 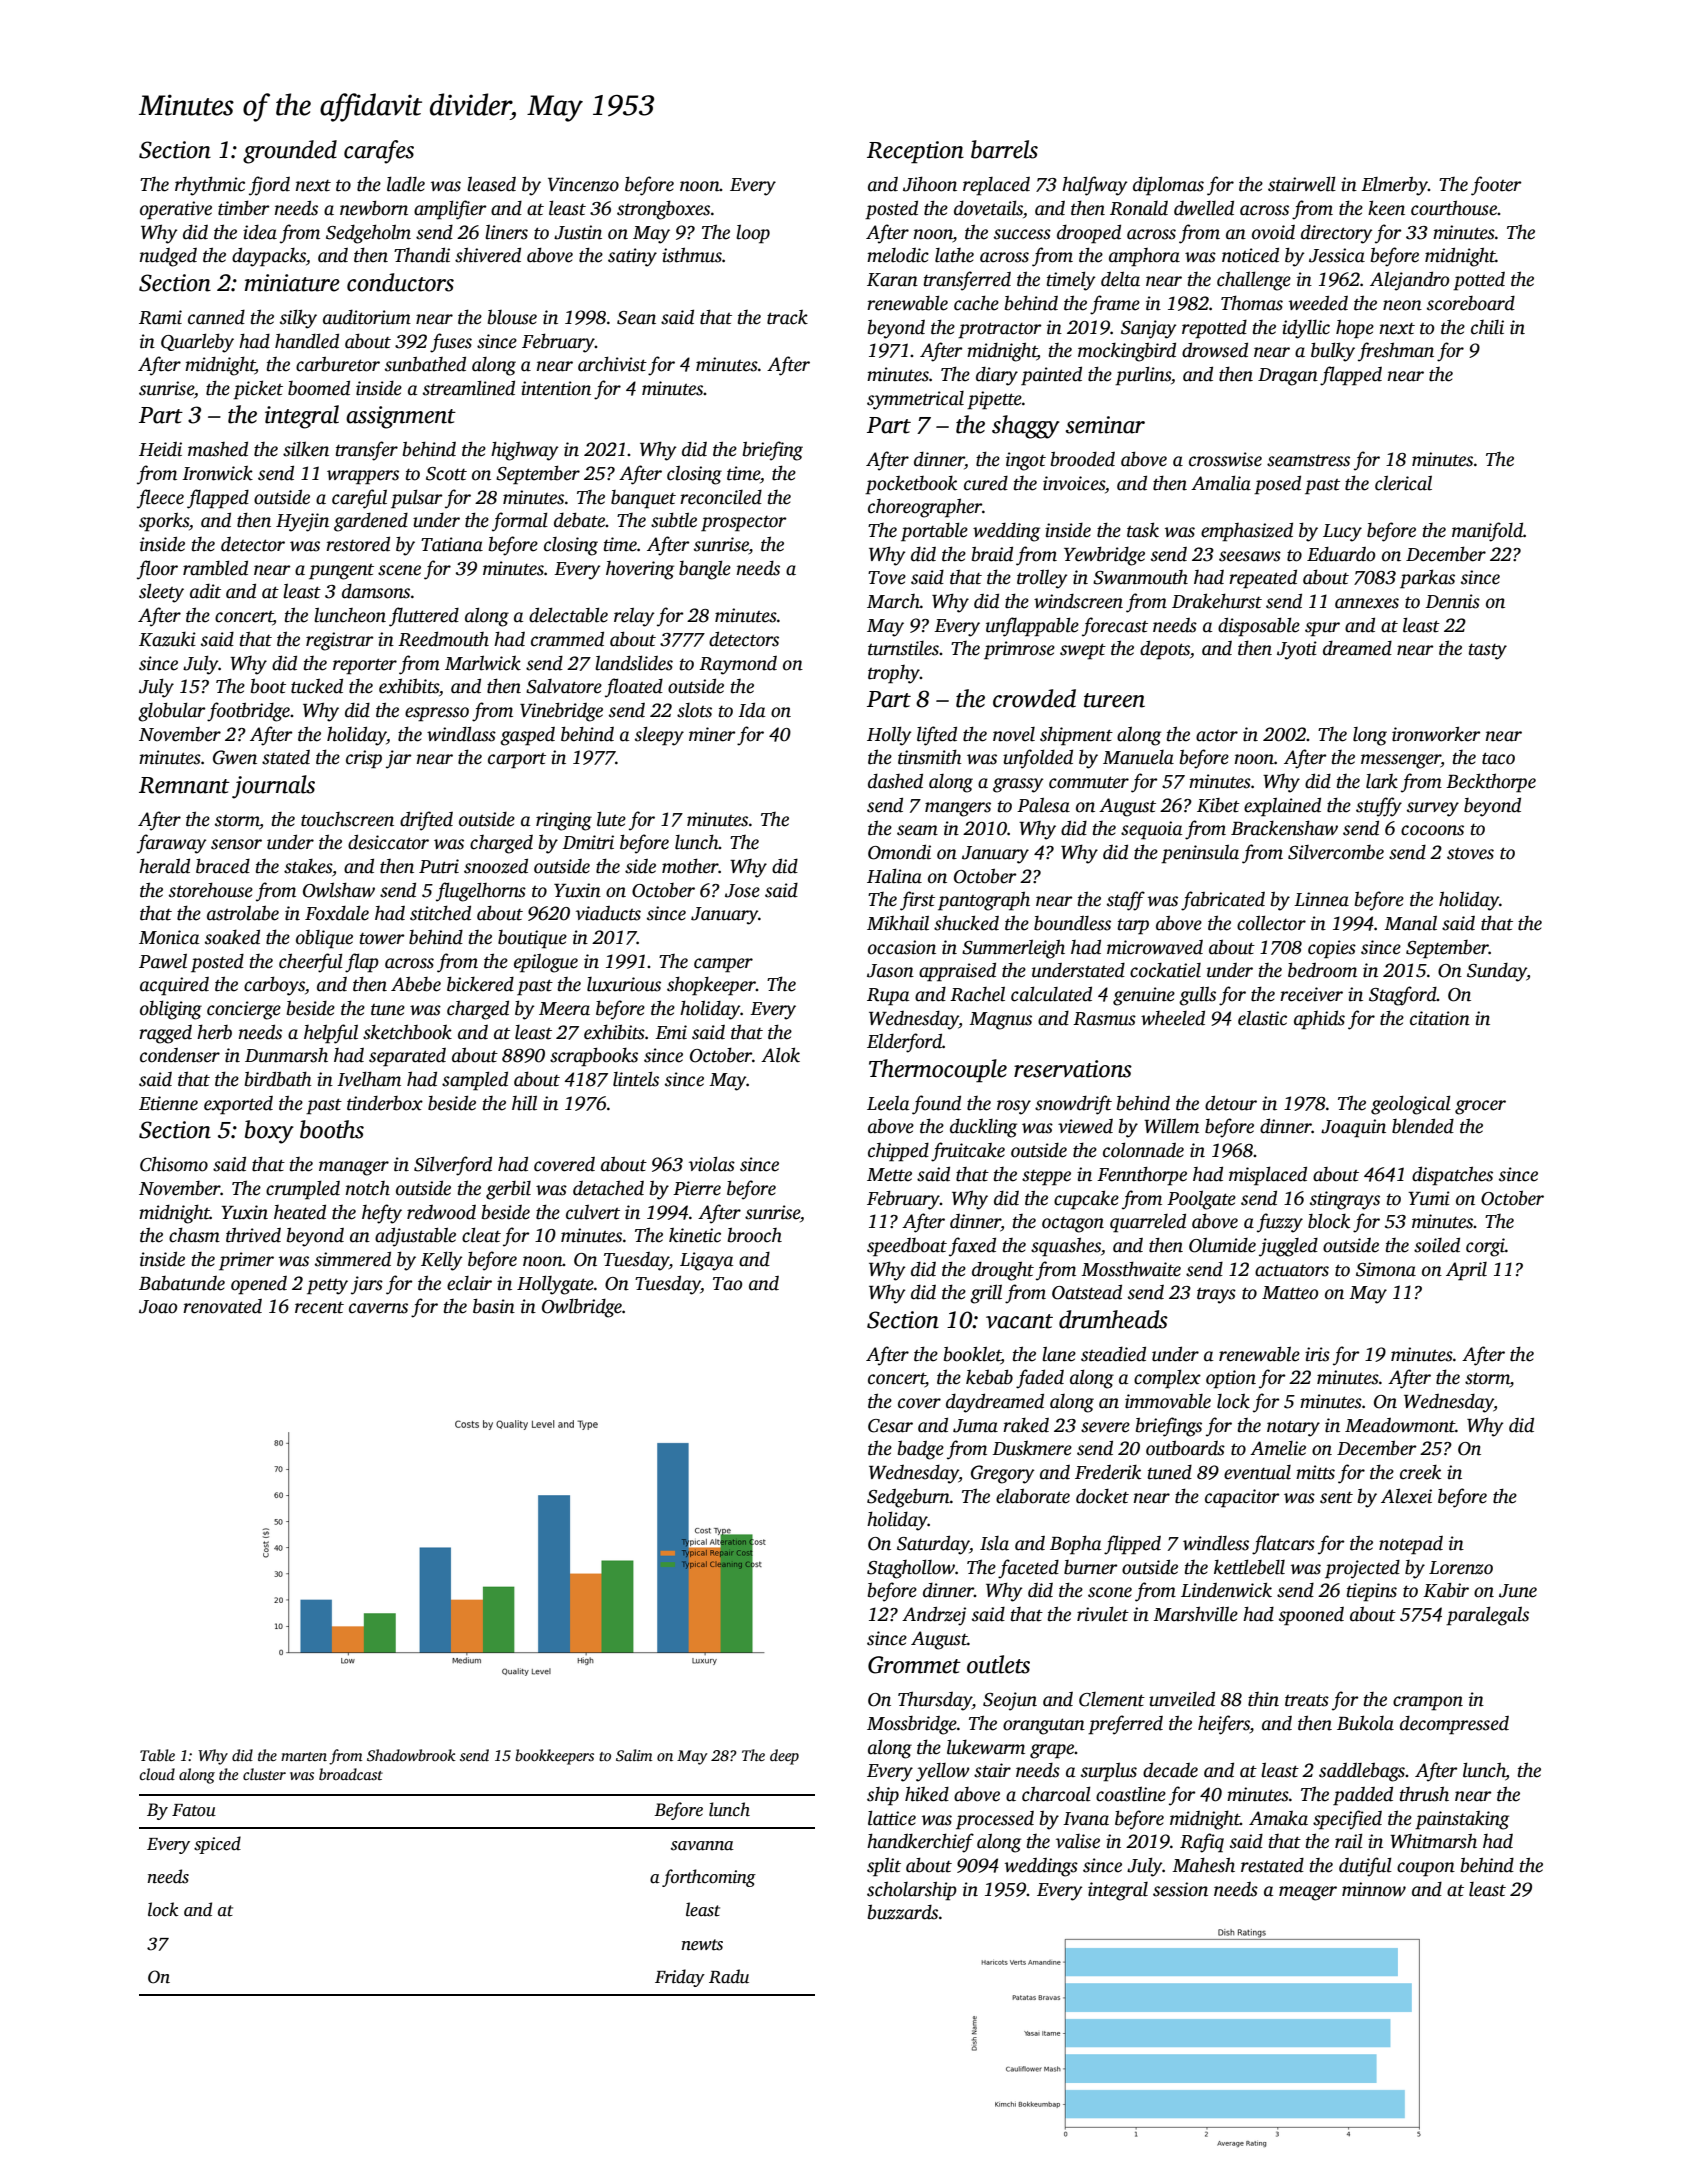 What do you see at coordinates (780, 1055) in the screenshot?
I see `Alok` at bounding box center [780, 1055].
